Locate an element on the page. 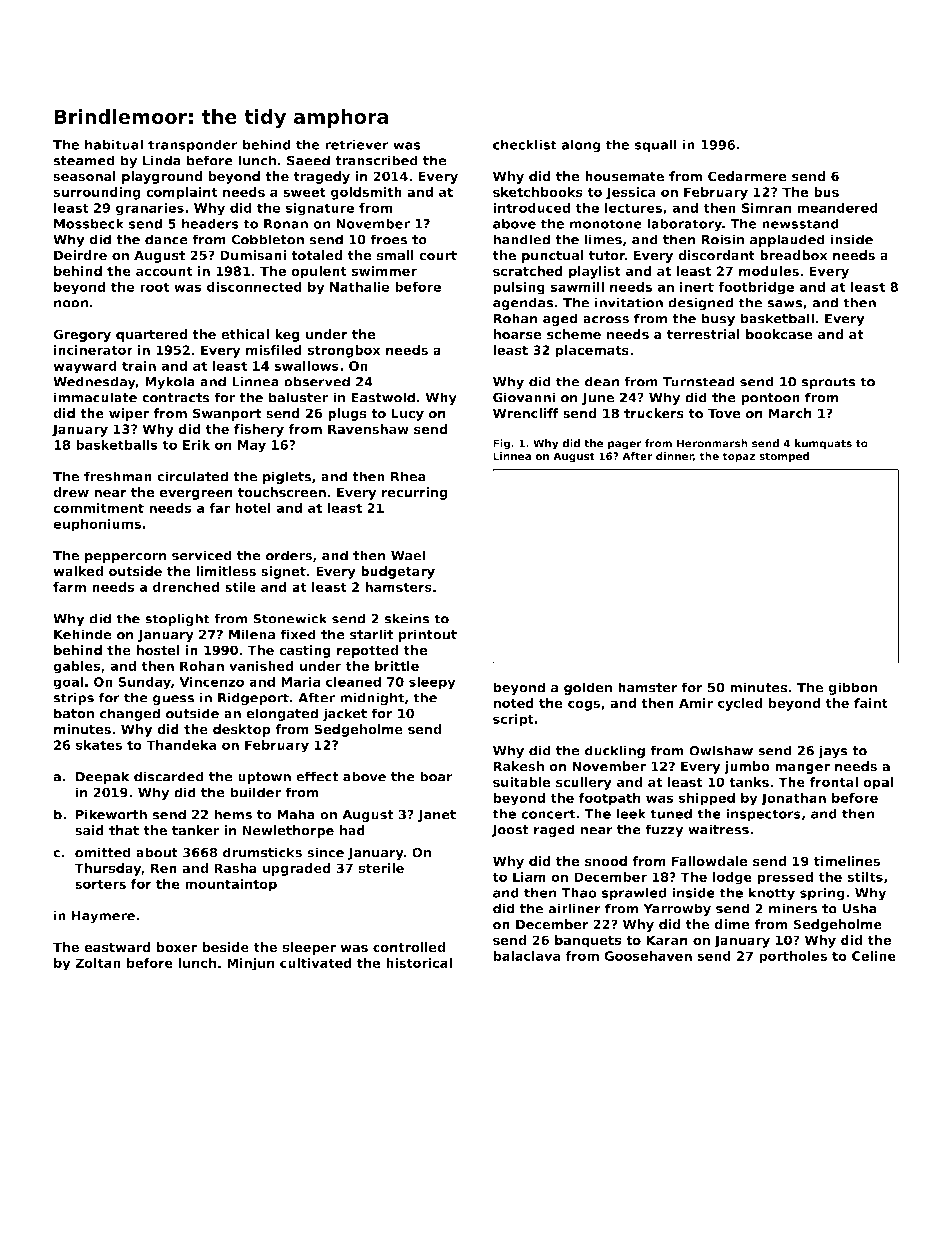 The image size is (952, 1233). Cedarmere is located at coordinates (747, 176).
